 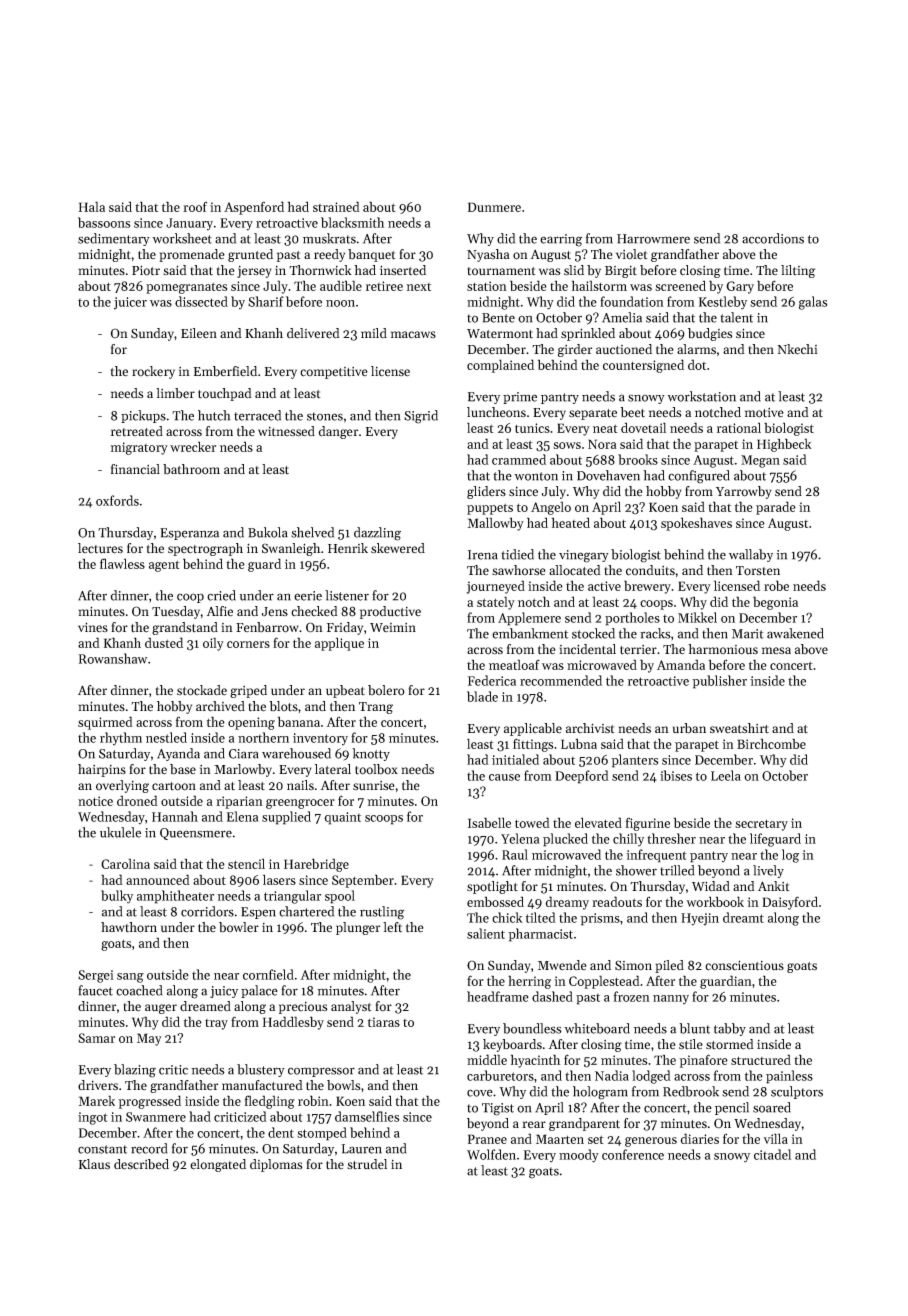 What do you see at coordinates (313, 333) in the screenshot?
I see `delivered` at bounding box center [313, 333].
